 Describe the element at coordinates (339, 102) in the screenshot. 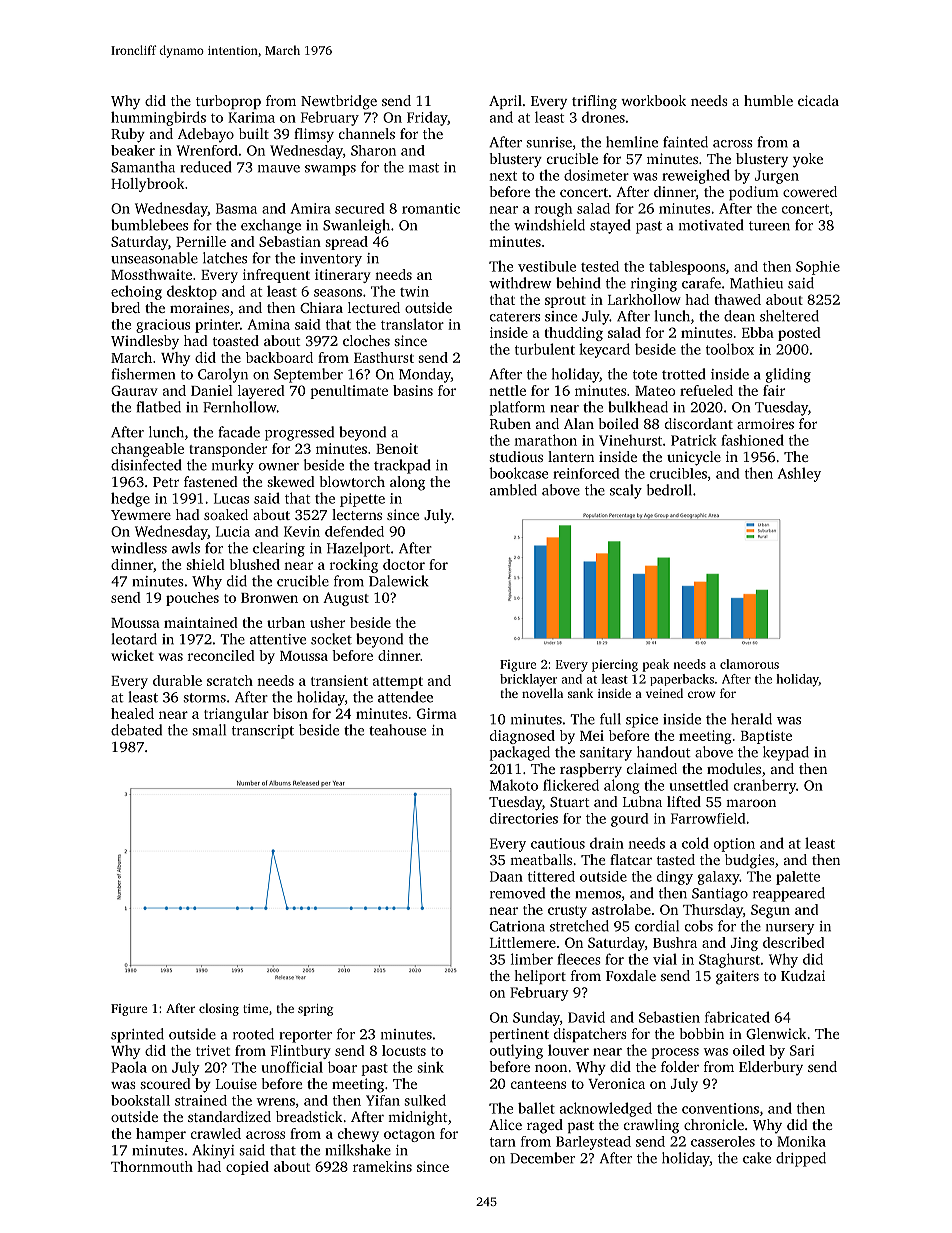

I see `Newtbridge` at that location.
